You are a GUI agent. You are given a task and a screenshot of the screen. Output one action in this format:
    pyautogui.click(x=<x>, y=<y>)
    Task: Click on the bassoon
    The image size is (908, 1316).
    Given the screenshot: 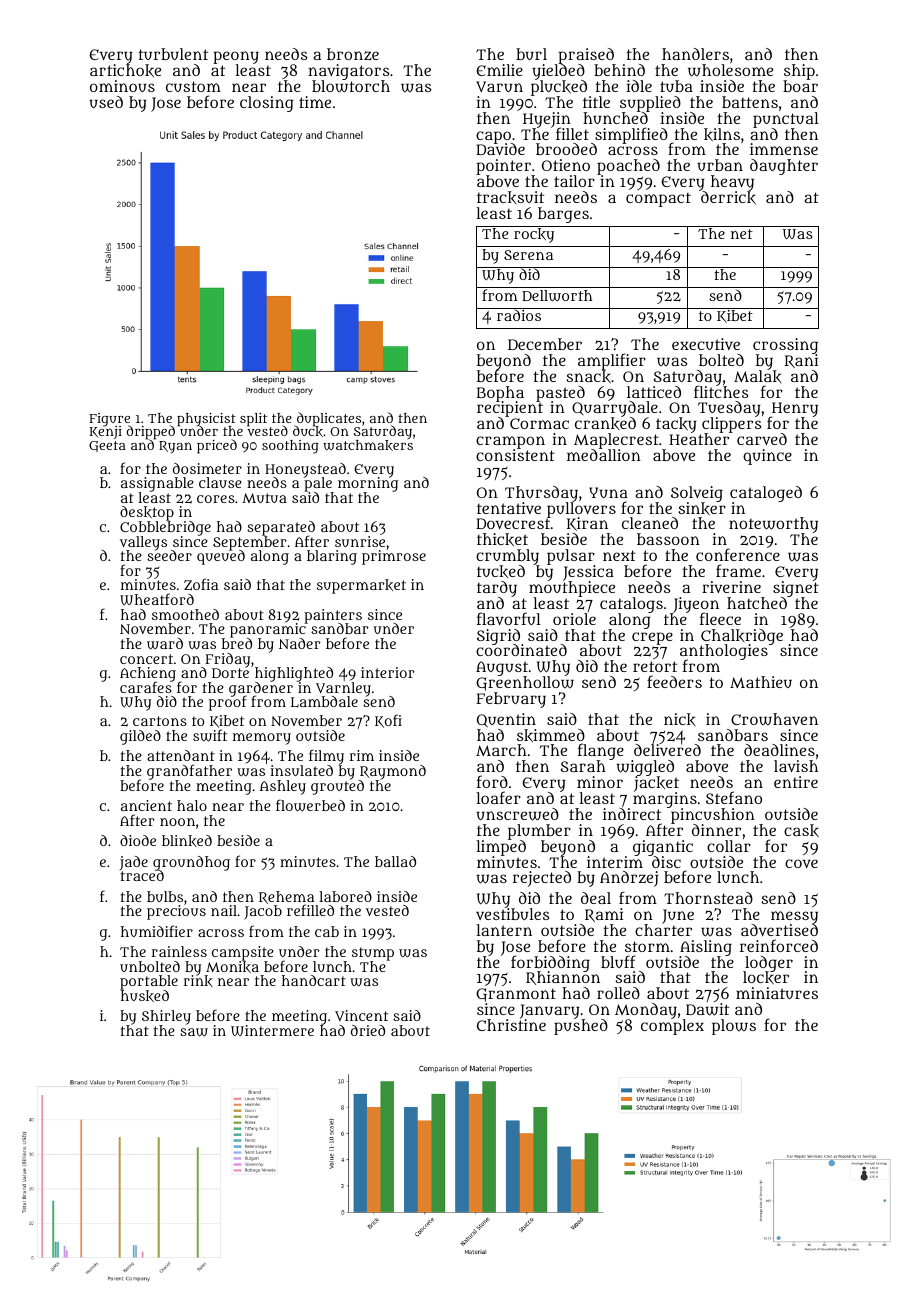 What is the action you would take?
    pyautogui.click(x=668, y=539)
